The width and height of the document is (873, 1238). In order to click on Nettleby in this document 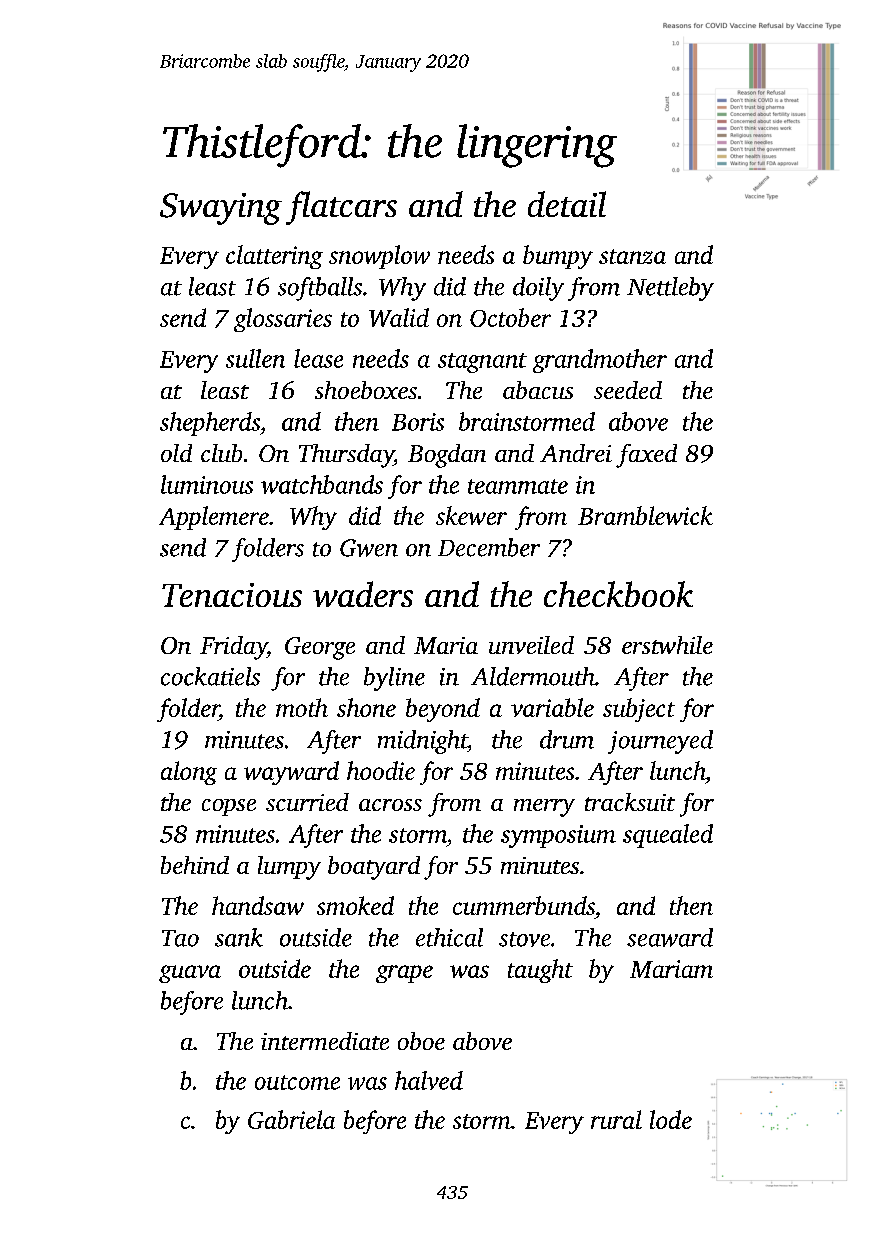, I will do `click(670, 289)`.
